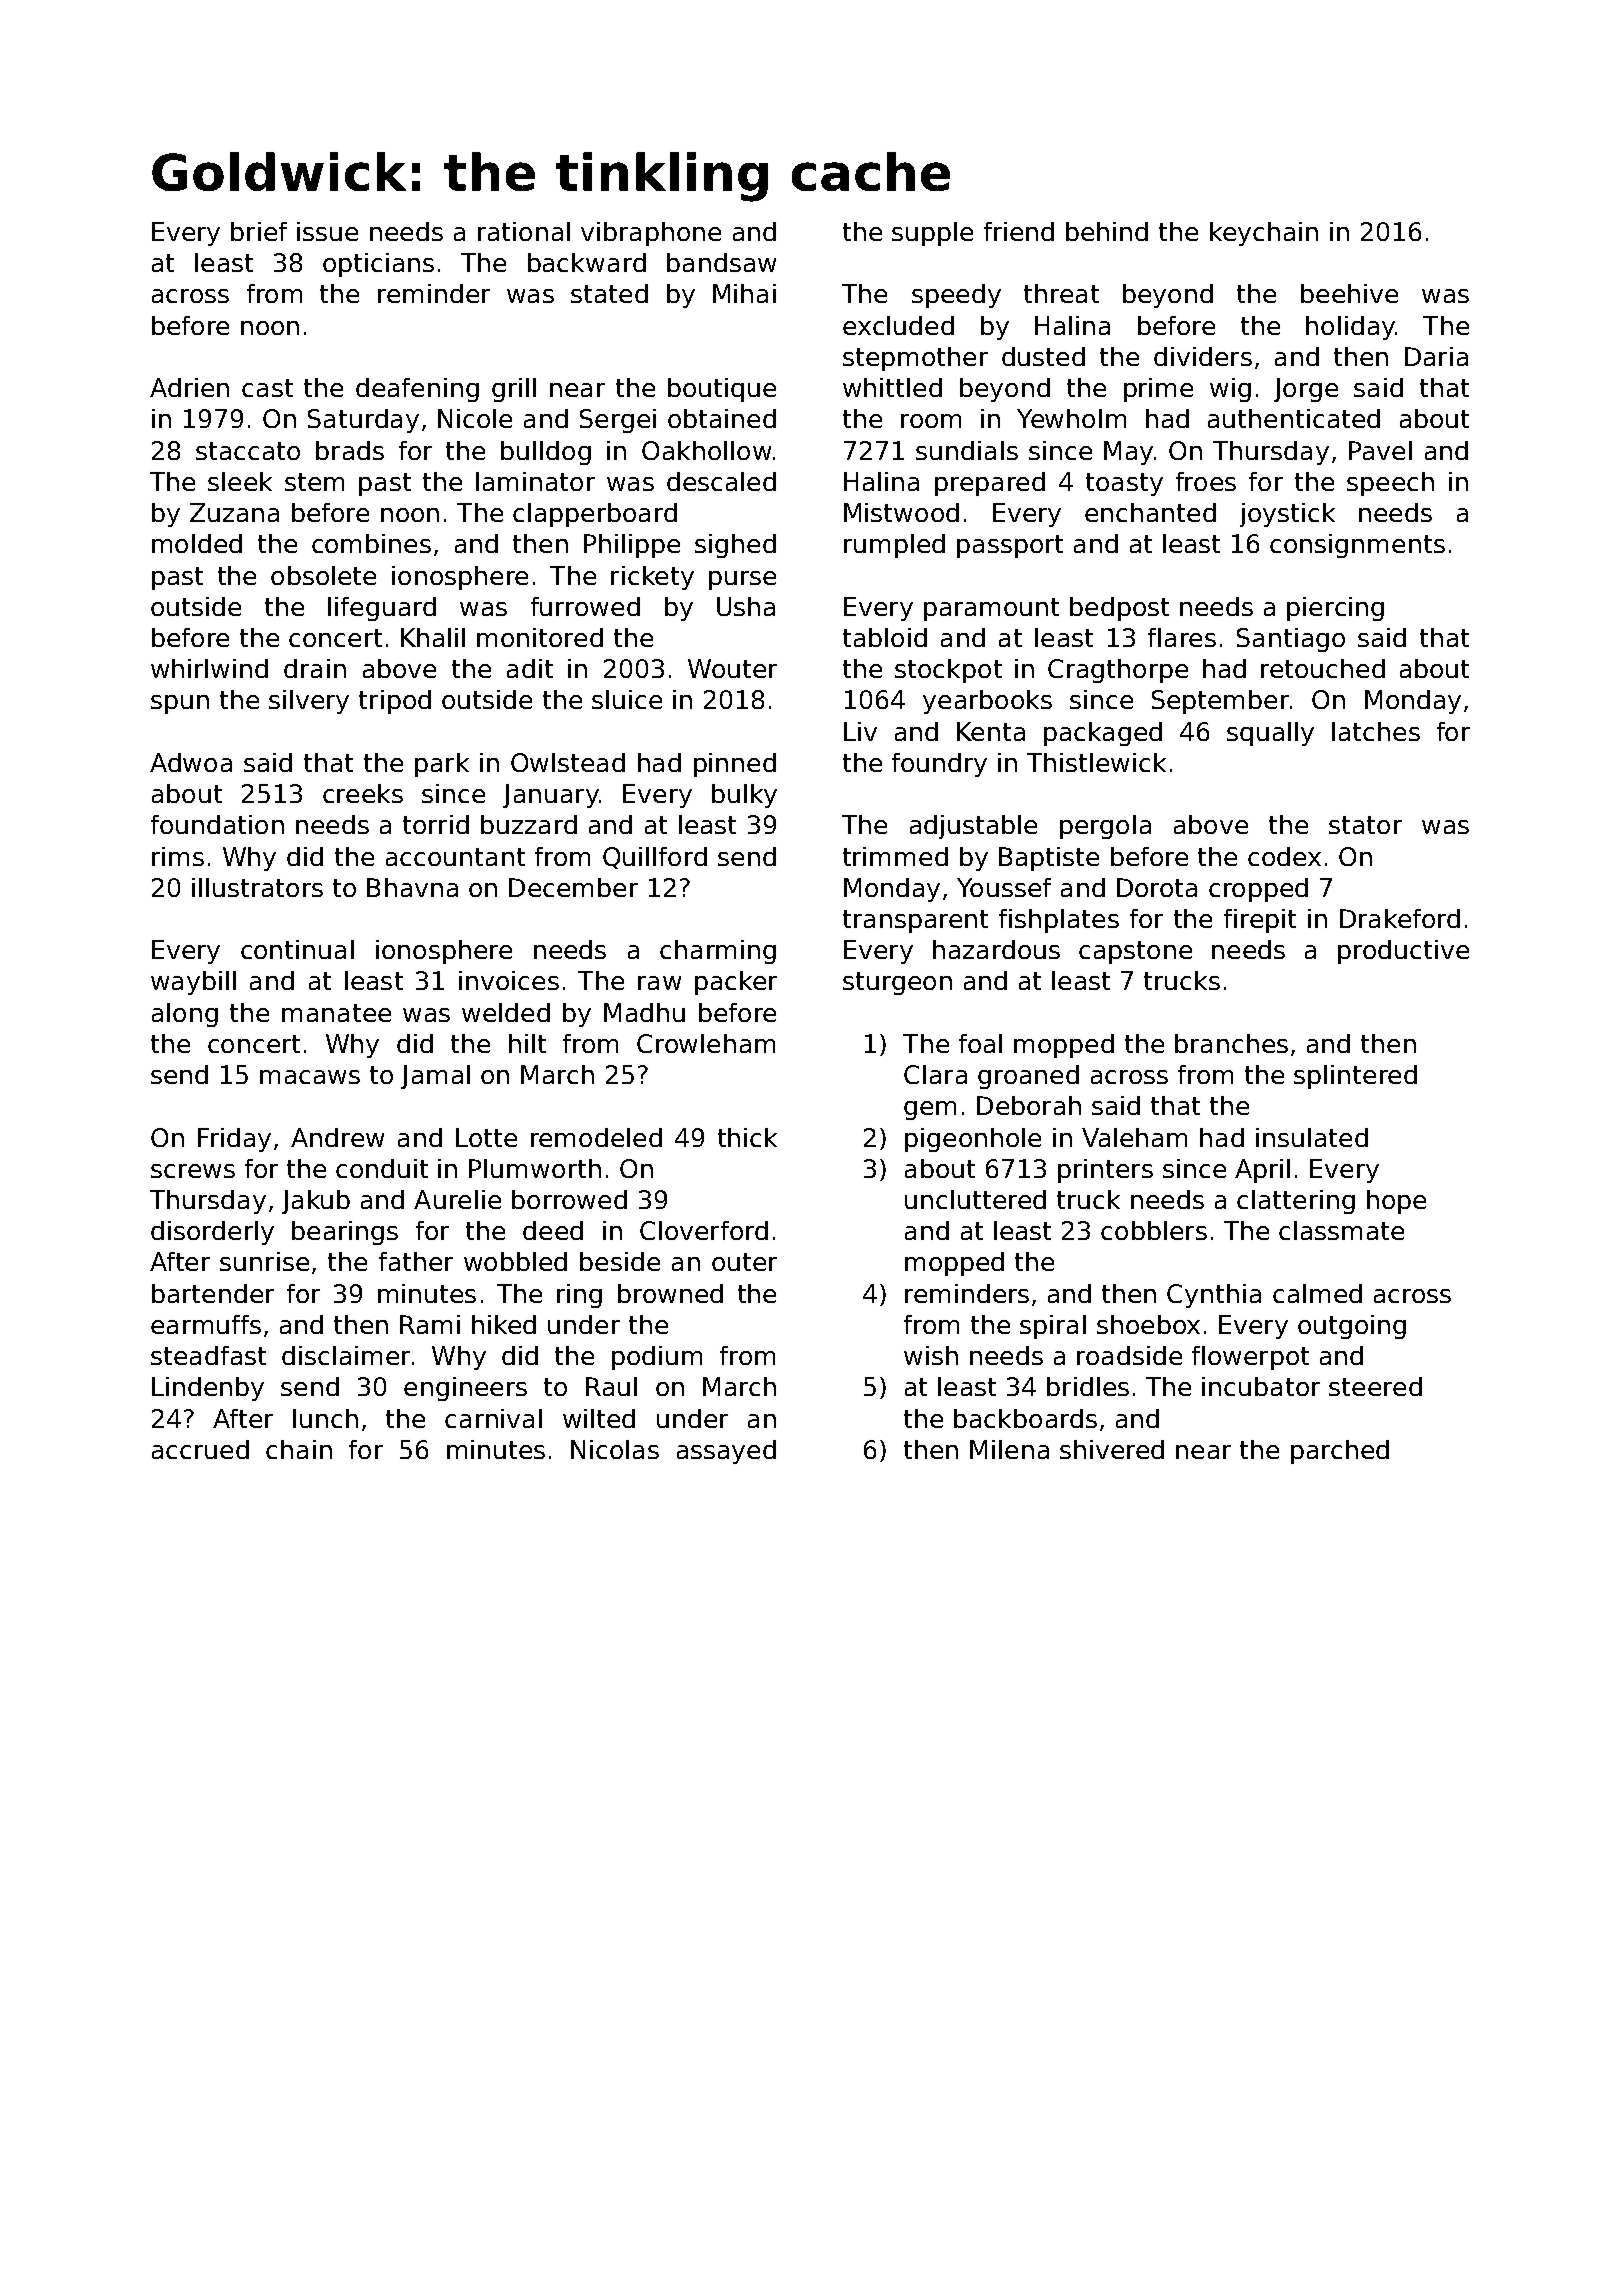 Image resolution: width=1620 pixels, height=2292 pixels. Describe the element at coordinates (1004, 887) in the document. I see `Youssef` at that location.
